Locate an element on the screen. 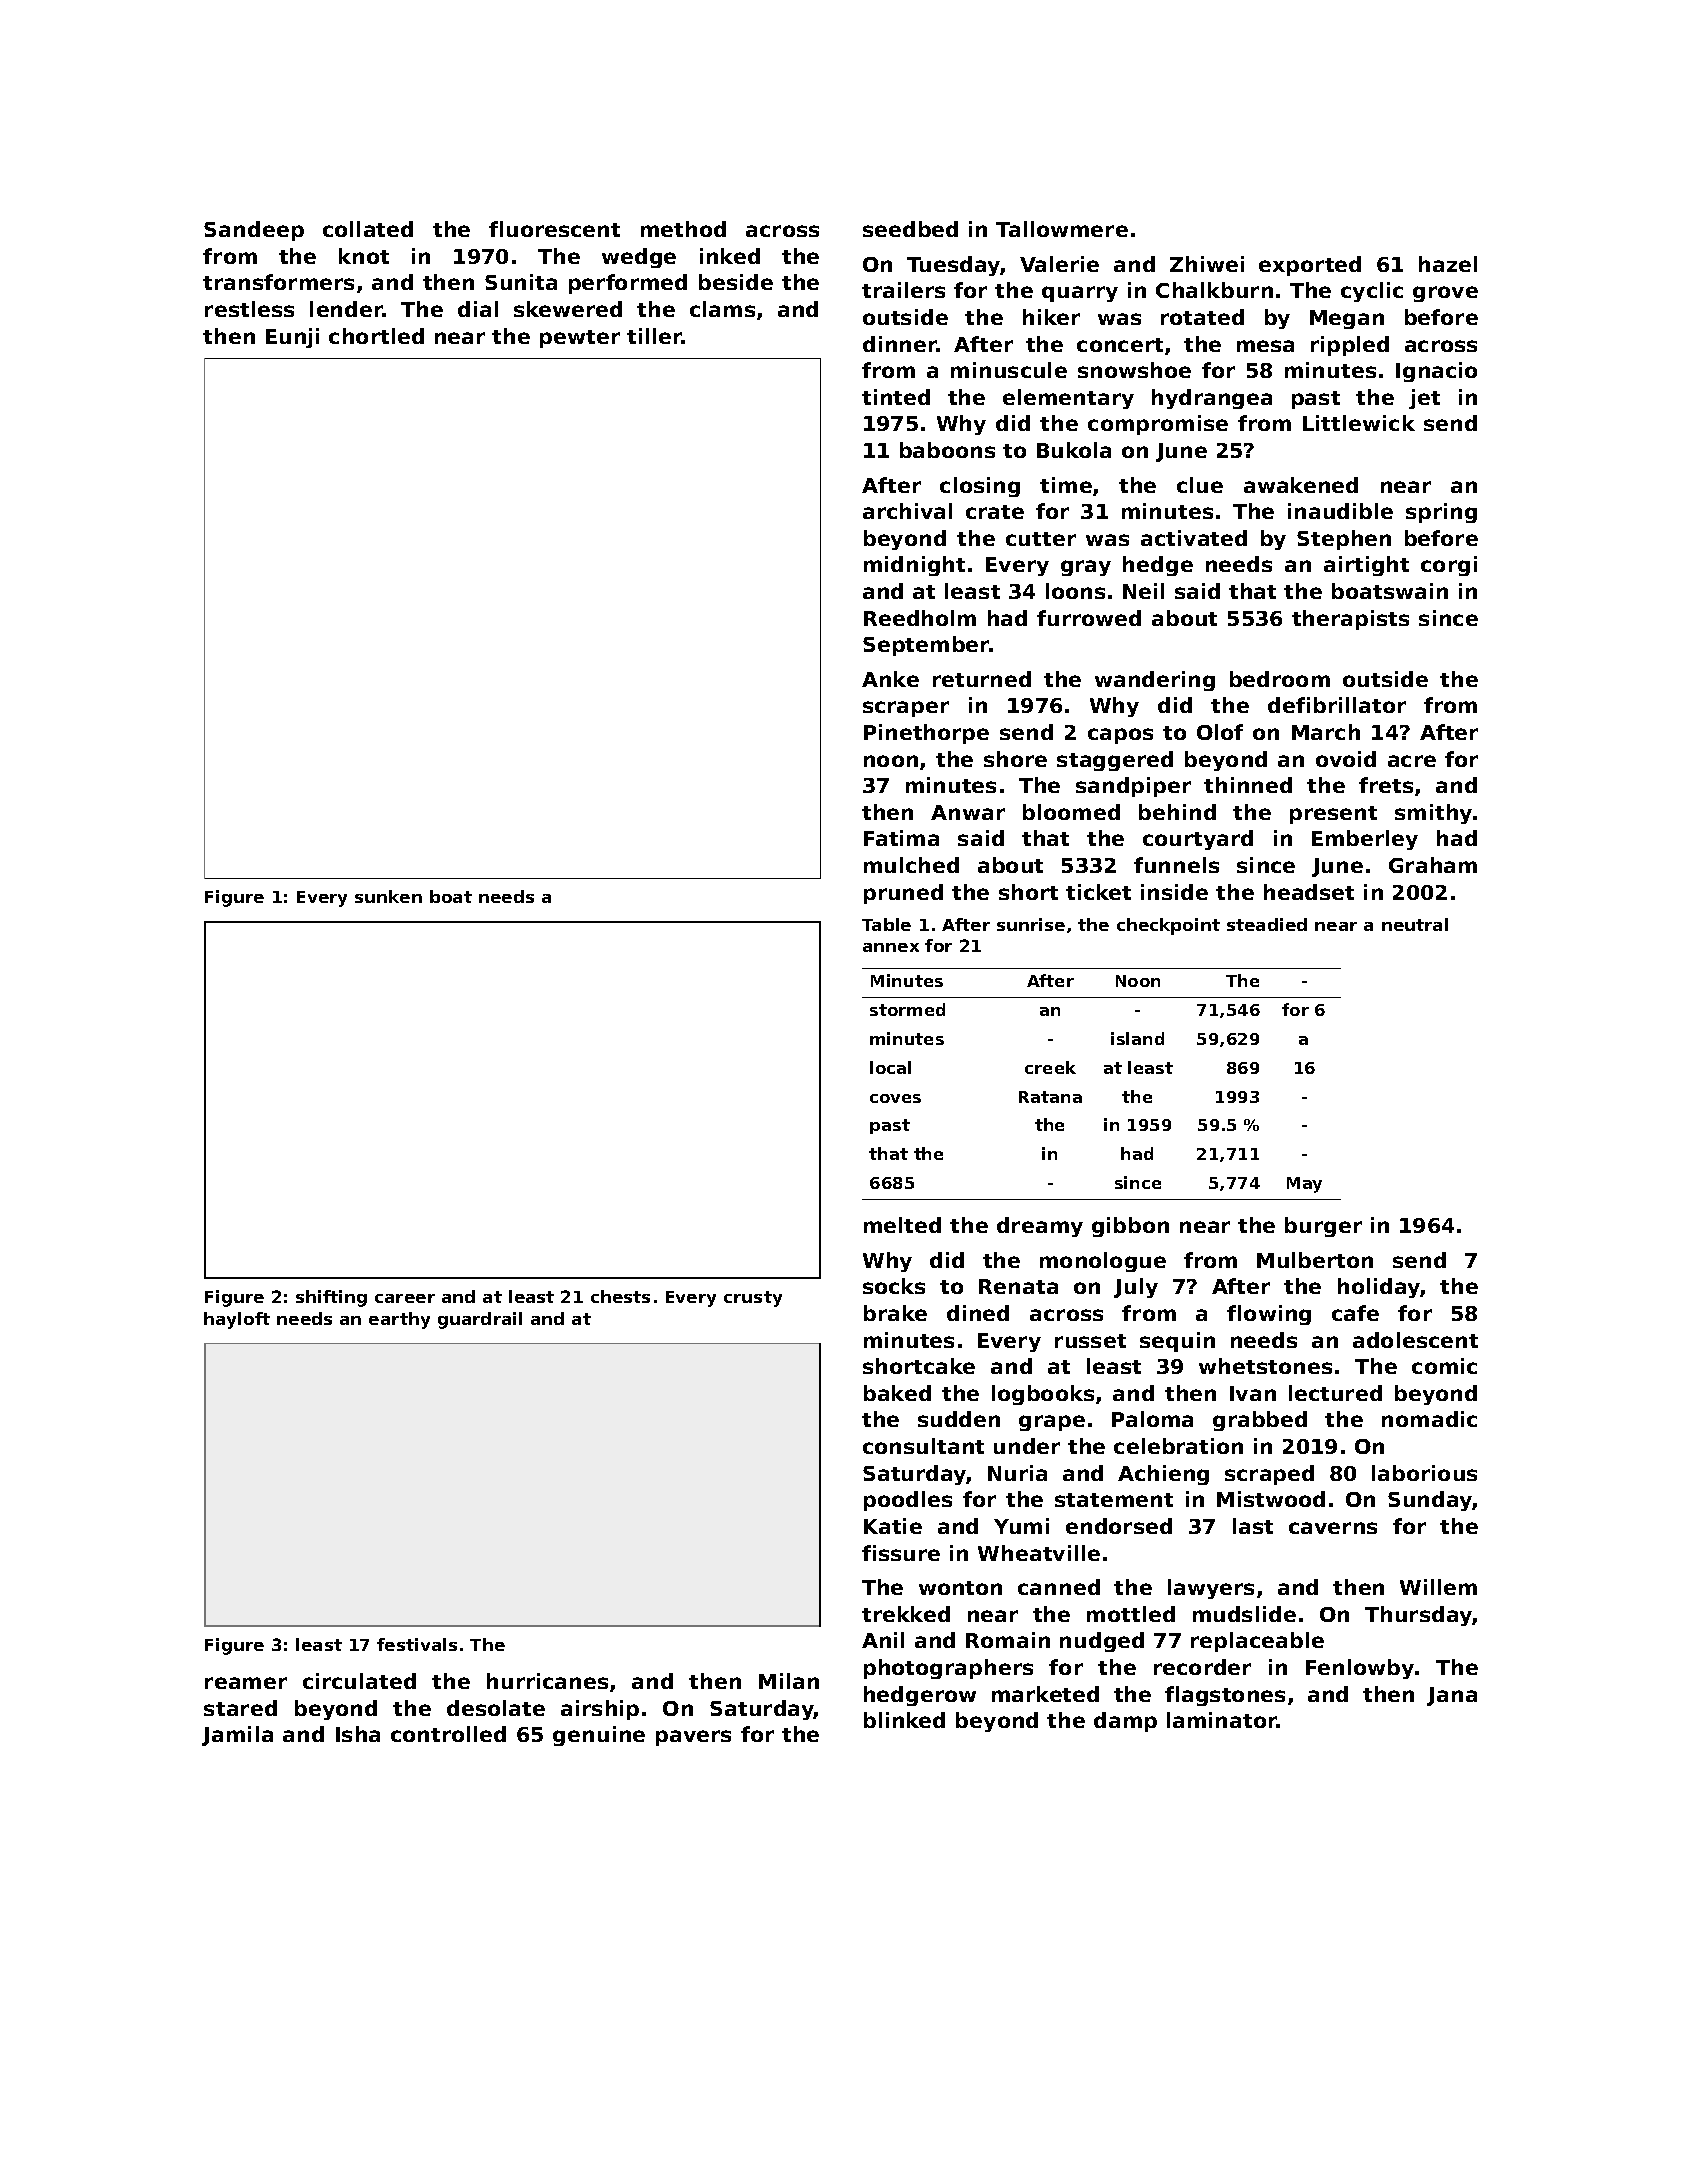 Image resolution: width=1683 pixels, height=2178 pixels. activated is located at coordinates (1194, 538).
